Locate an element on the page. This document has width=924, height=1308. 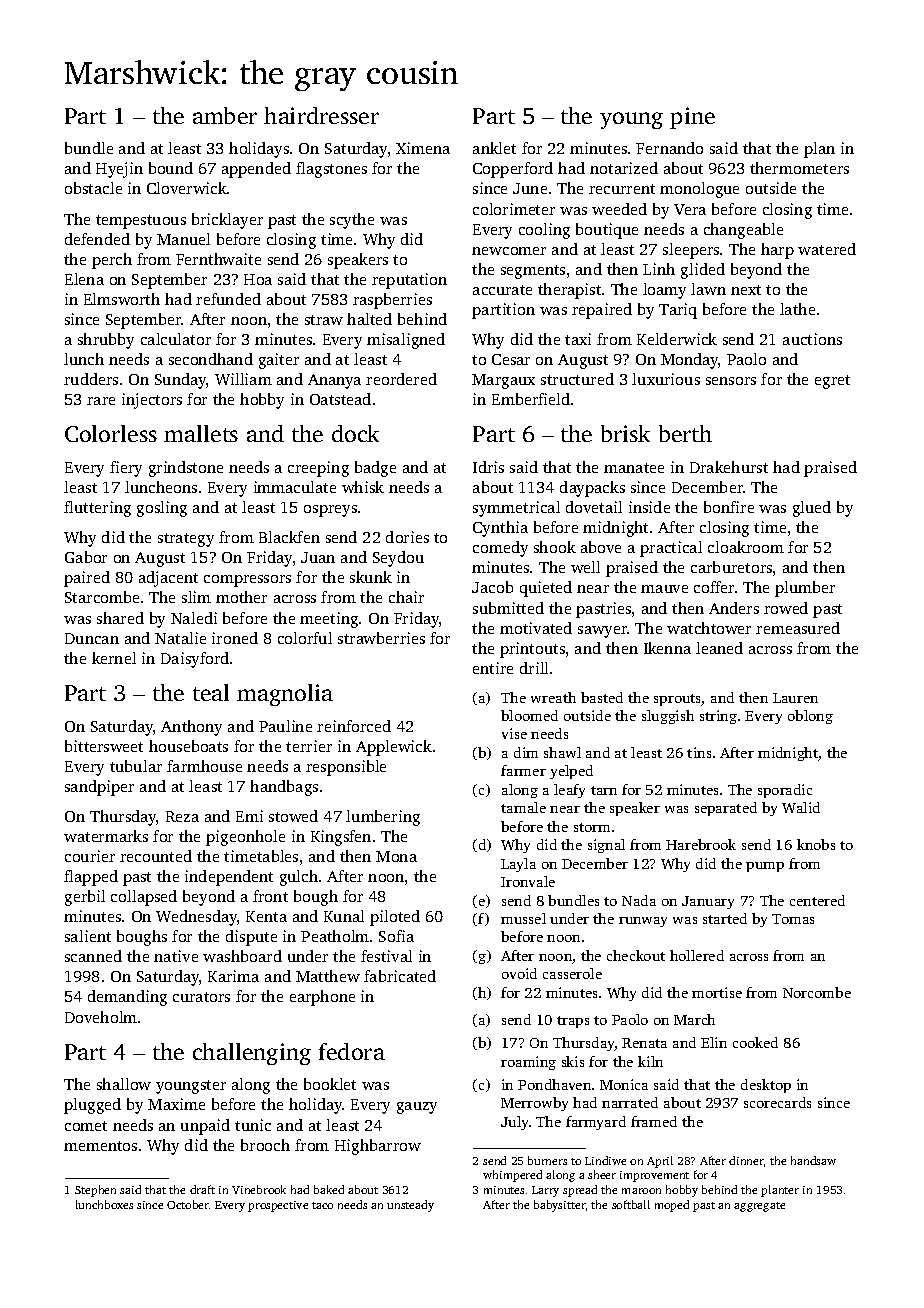
Layla is located at coordinates (518, 865).
